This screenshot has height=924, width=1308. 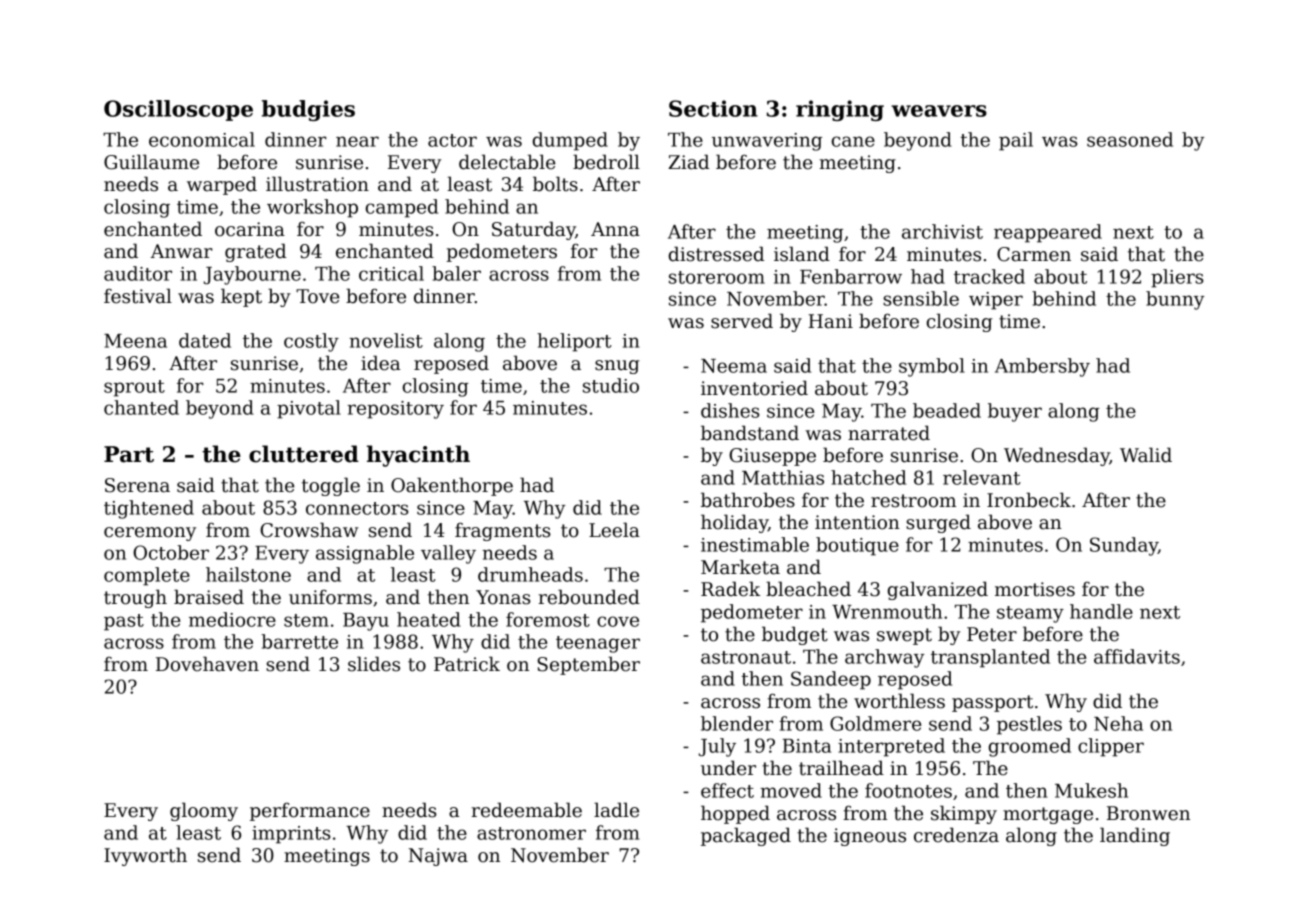 What do you see at coordinates (742, 321) in the screenshot?
I see `served` at bounding box center [742, 321].
